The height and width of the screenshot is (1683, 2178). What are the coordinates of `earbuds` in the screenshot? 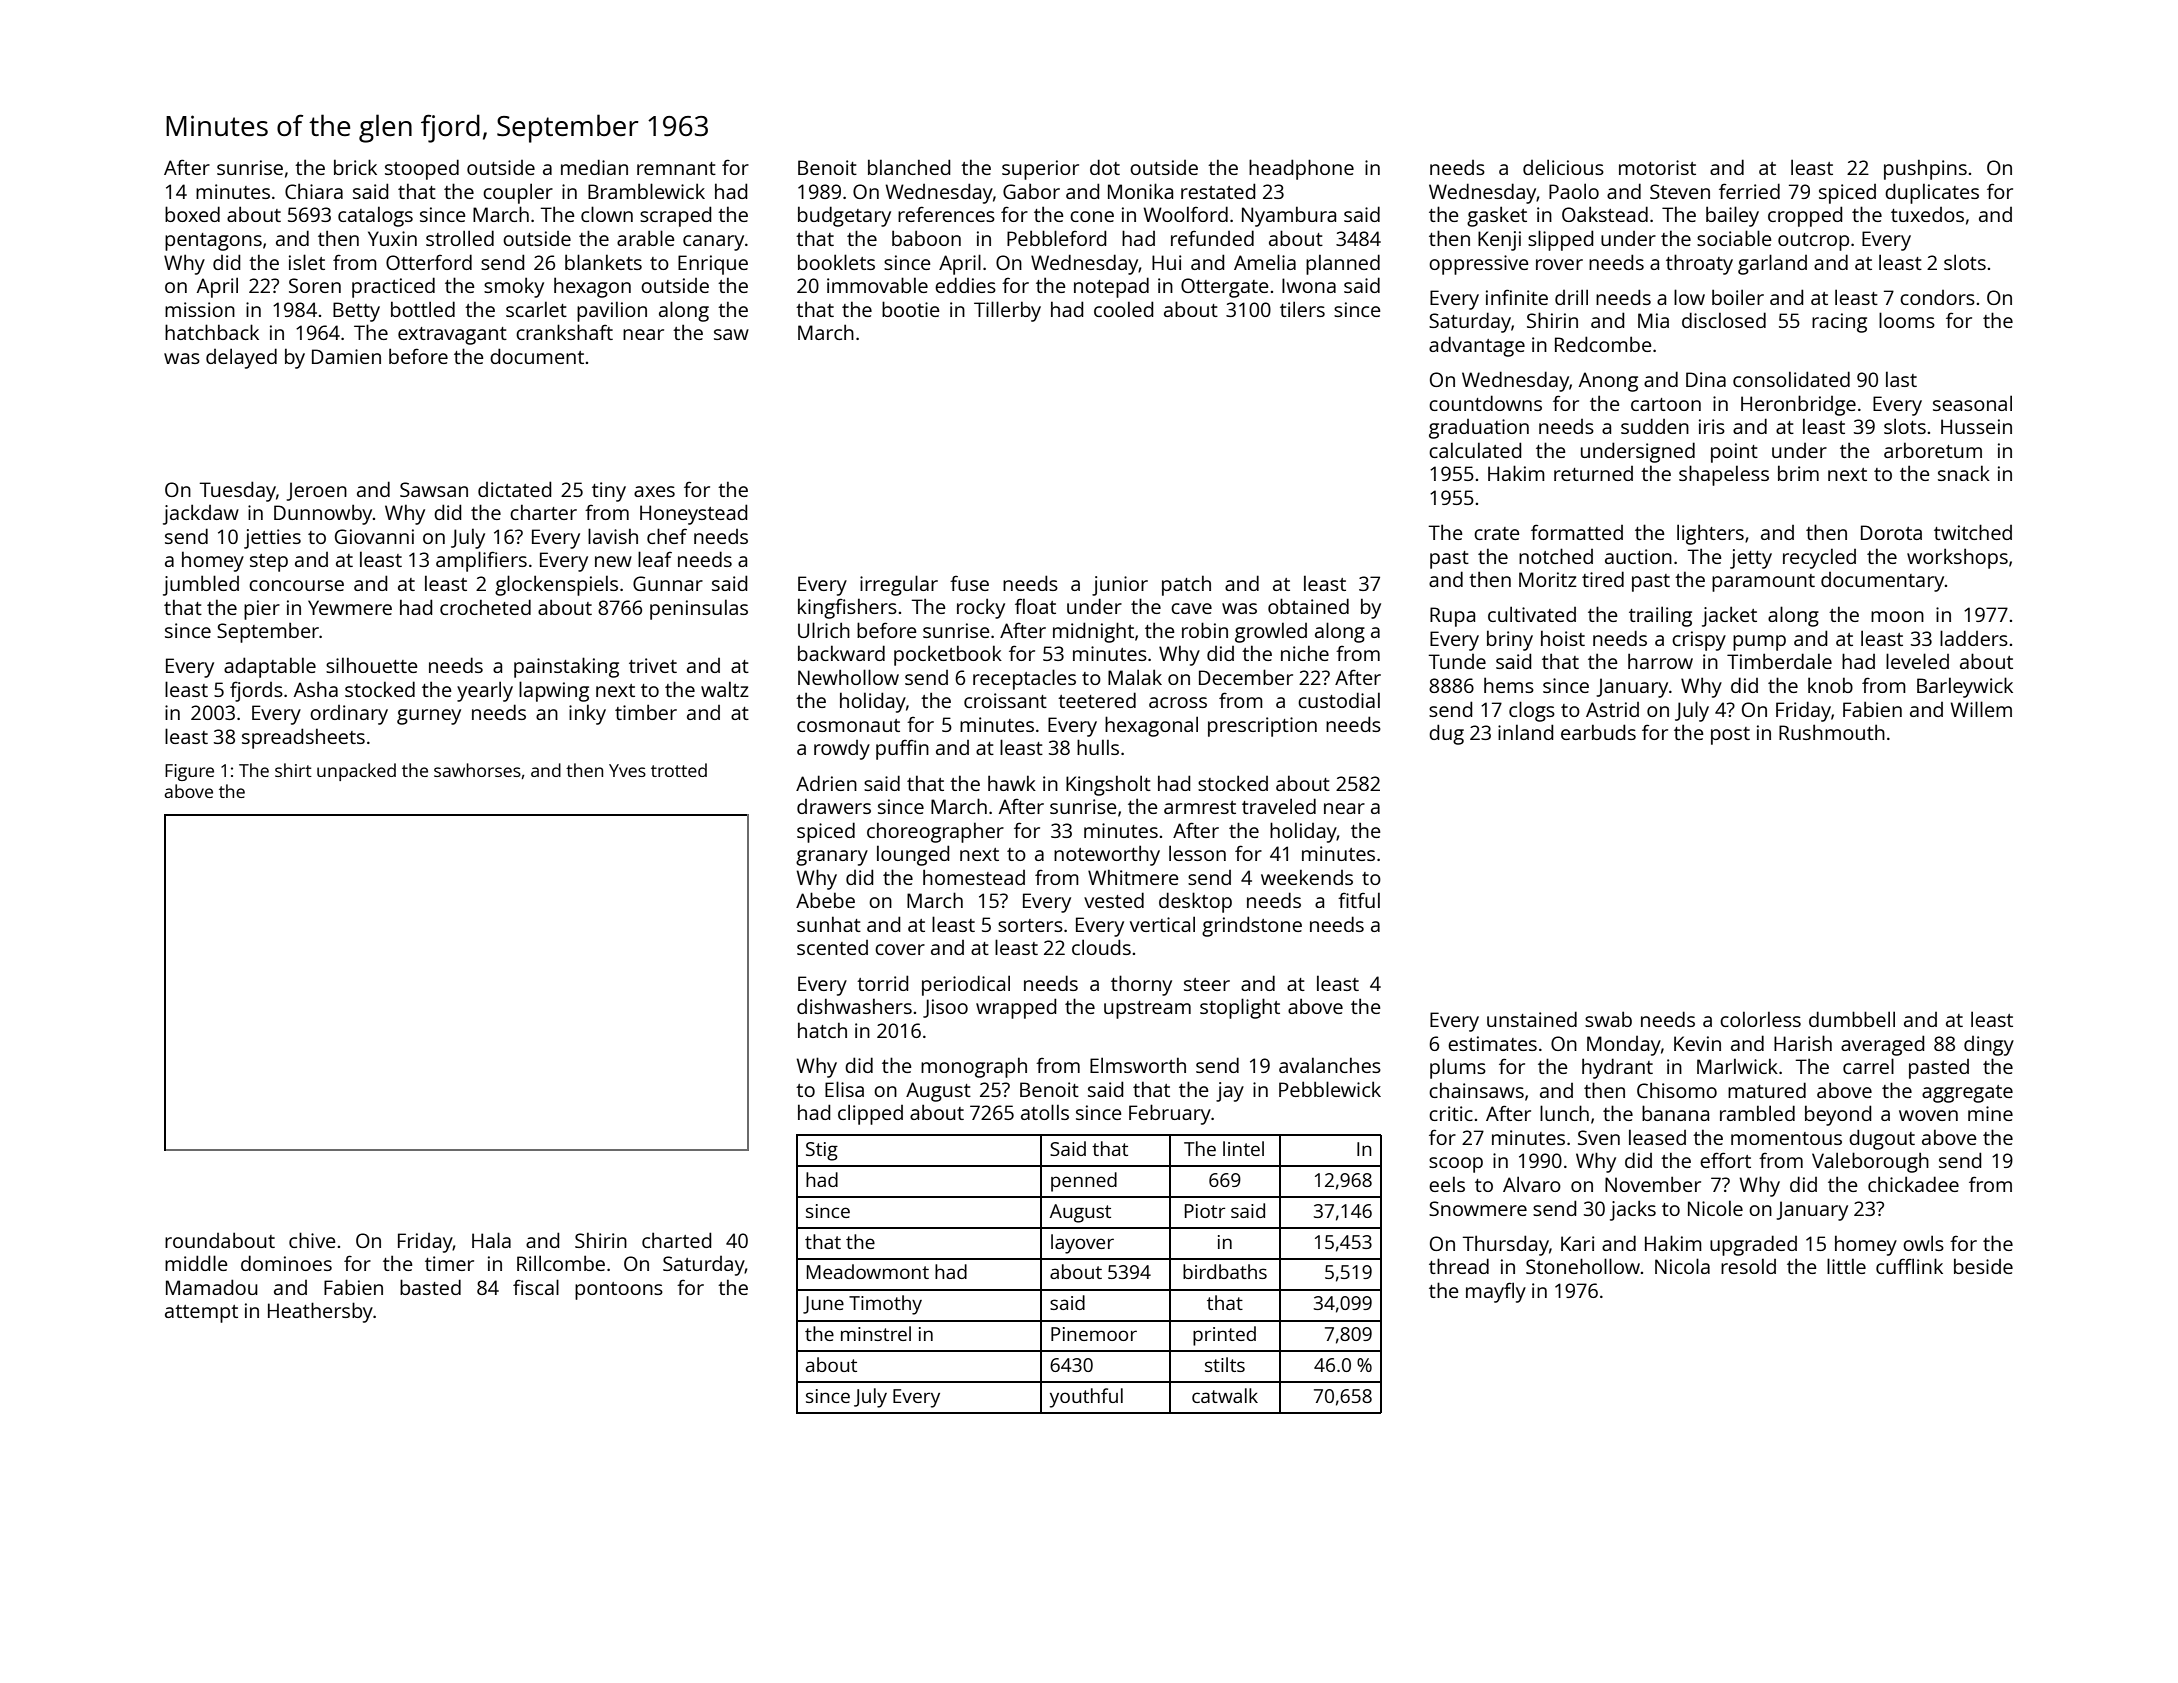 It's located at (1598, 732).
